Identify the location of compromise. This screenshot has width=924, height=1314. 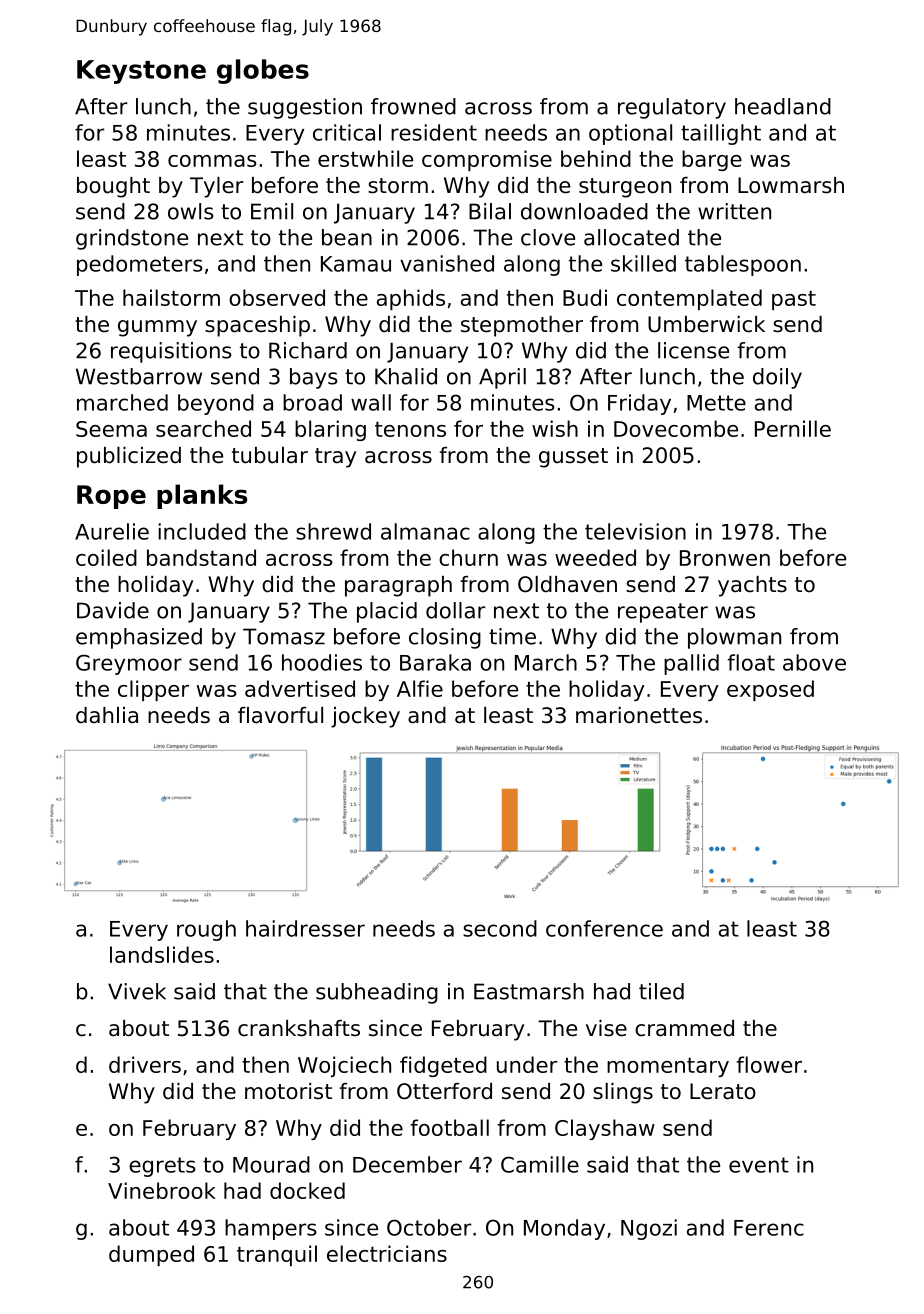
(487, 160).
